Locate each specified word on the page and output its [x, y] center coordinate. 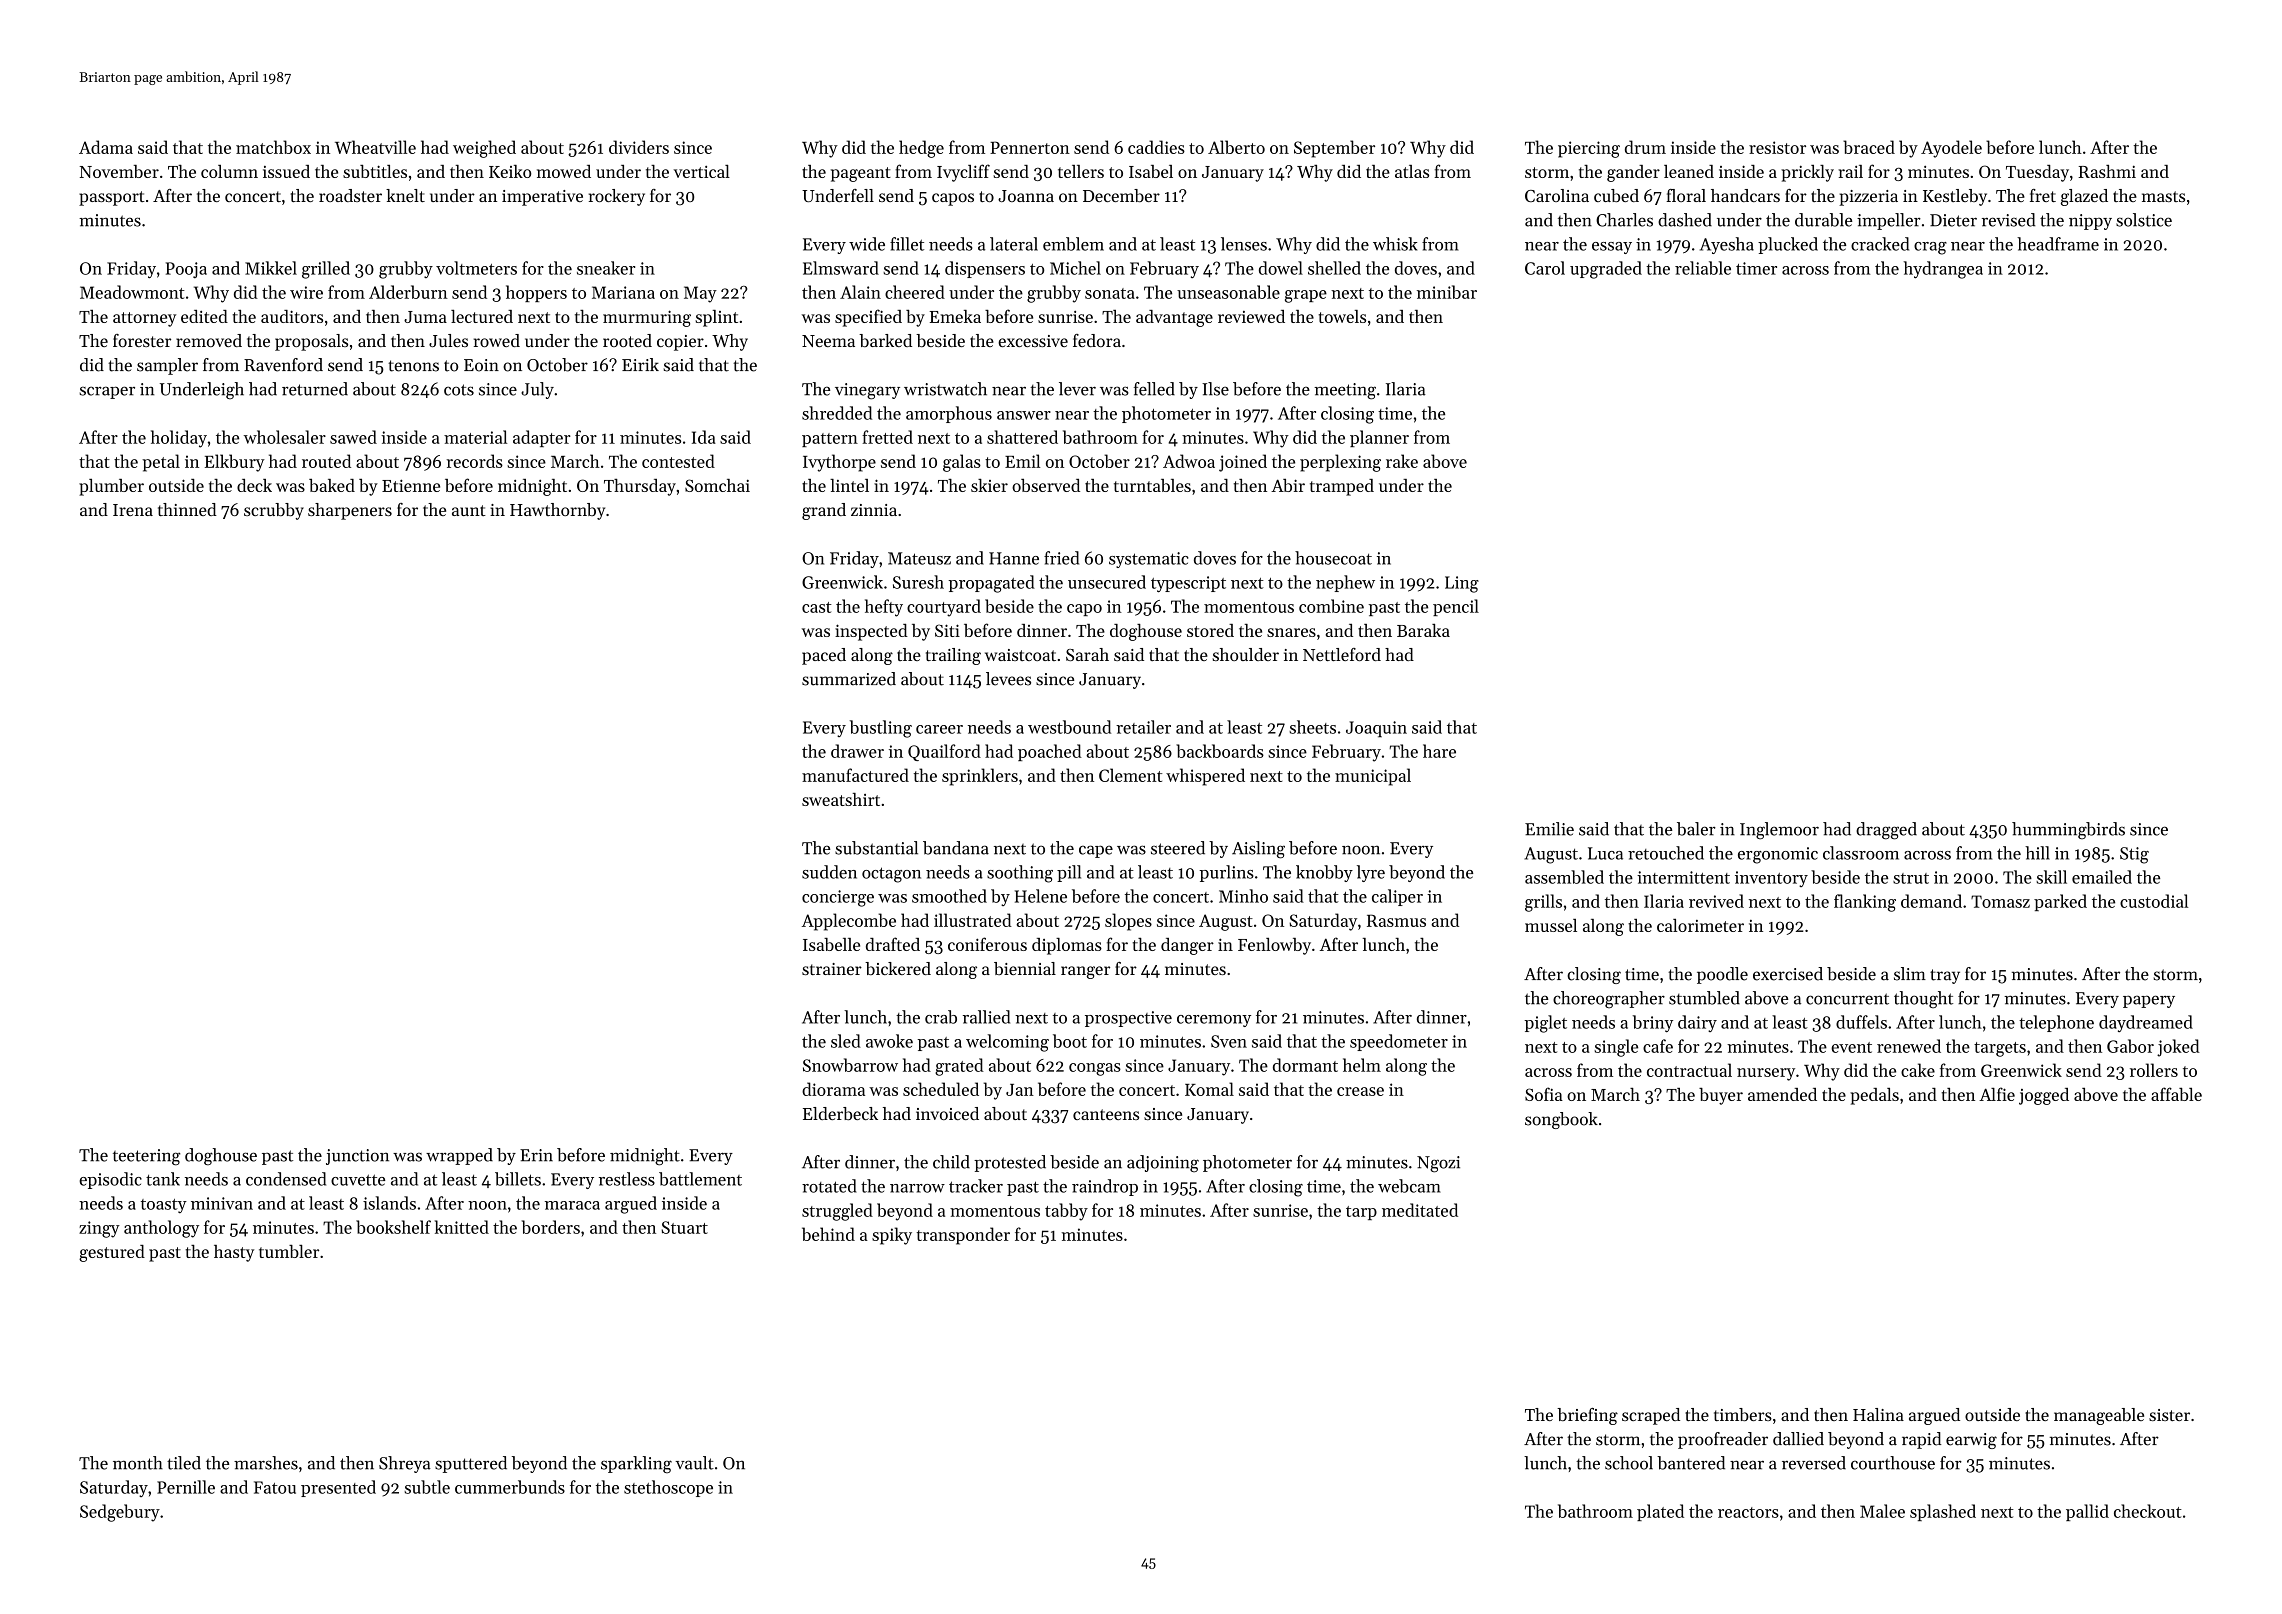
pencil [1456, 607]
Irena [133, 510]
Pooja [186, 270]
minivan [222, 1203]
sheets [1312, 727]
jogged [2044, 1096]
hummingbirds [2068, 831]
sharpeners [350, 511]
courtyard [944, 608]
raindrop [1105, 1187]
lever [1077, 389]
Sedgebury [120, 1513]
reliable [1703, 268]
